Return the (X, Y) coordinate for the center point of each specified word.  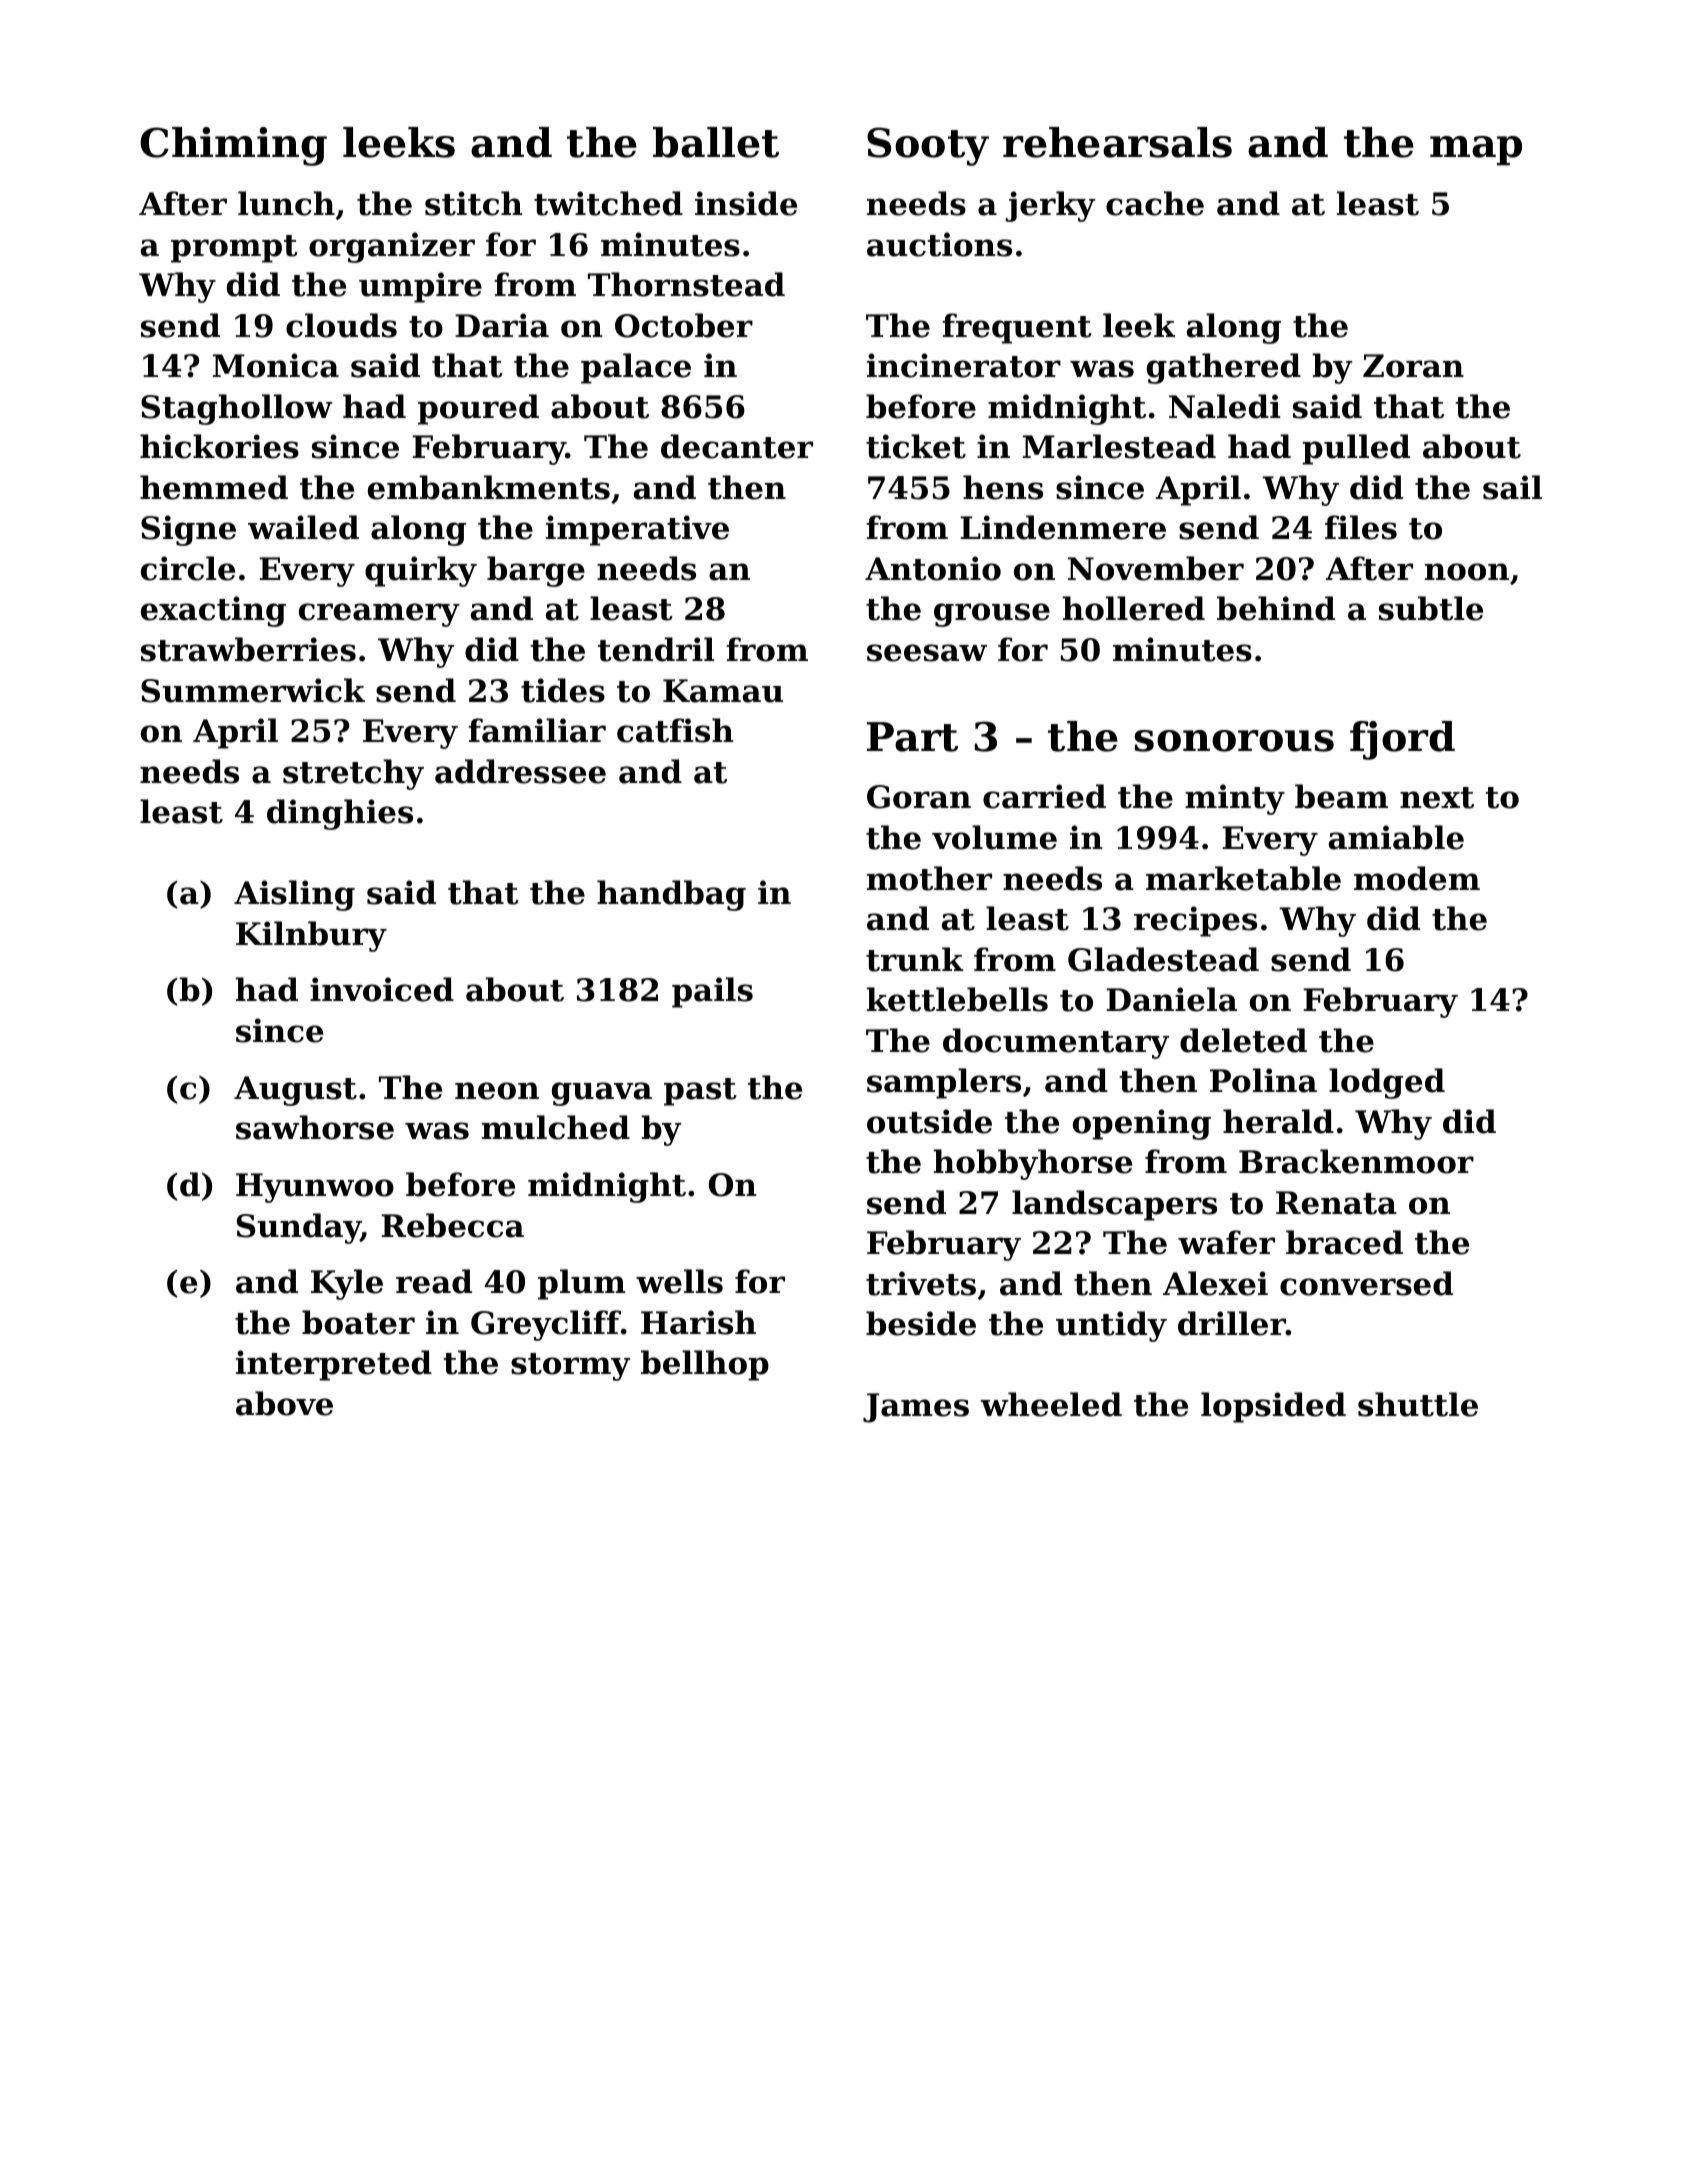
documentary (1056, 1043)
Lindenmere (1063, 527)
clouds (341, 325)
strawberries (248, 649)
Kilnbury (311, 936)
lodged (1387, 1083)
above (284, 1403)
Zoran (1413, 366)
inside (746, 203)
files (1361, 527)
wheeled (1051, 1404)
